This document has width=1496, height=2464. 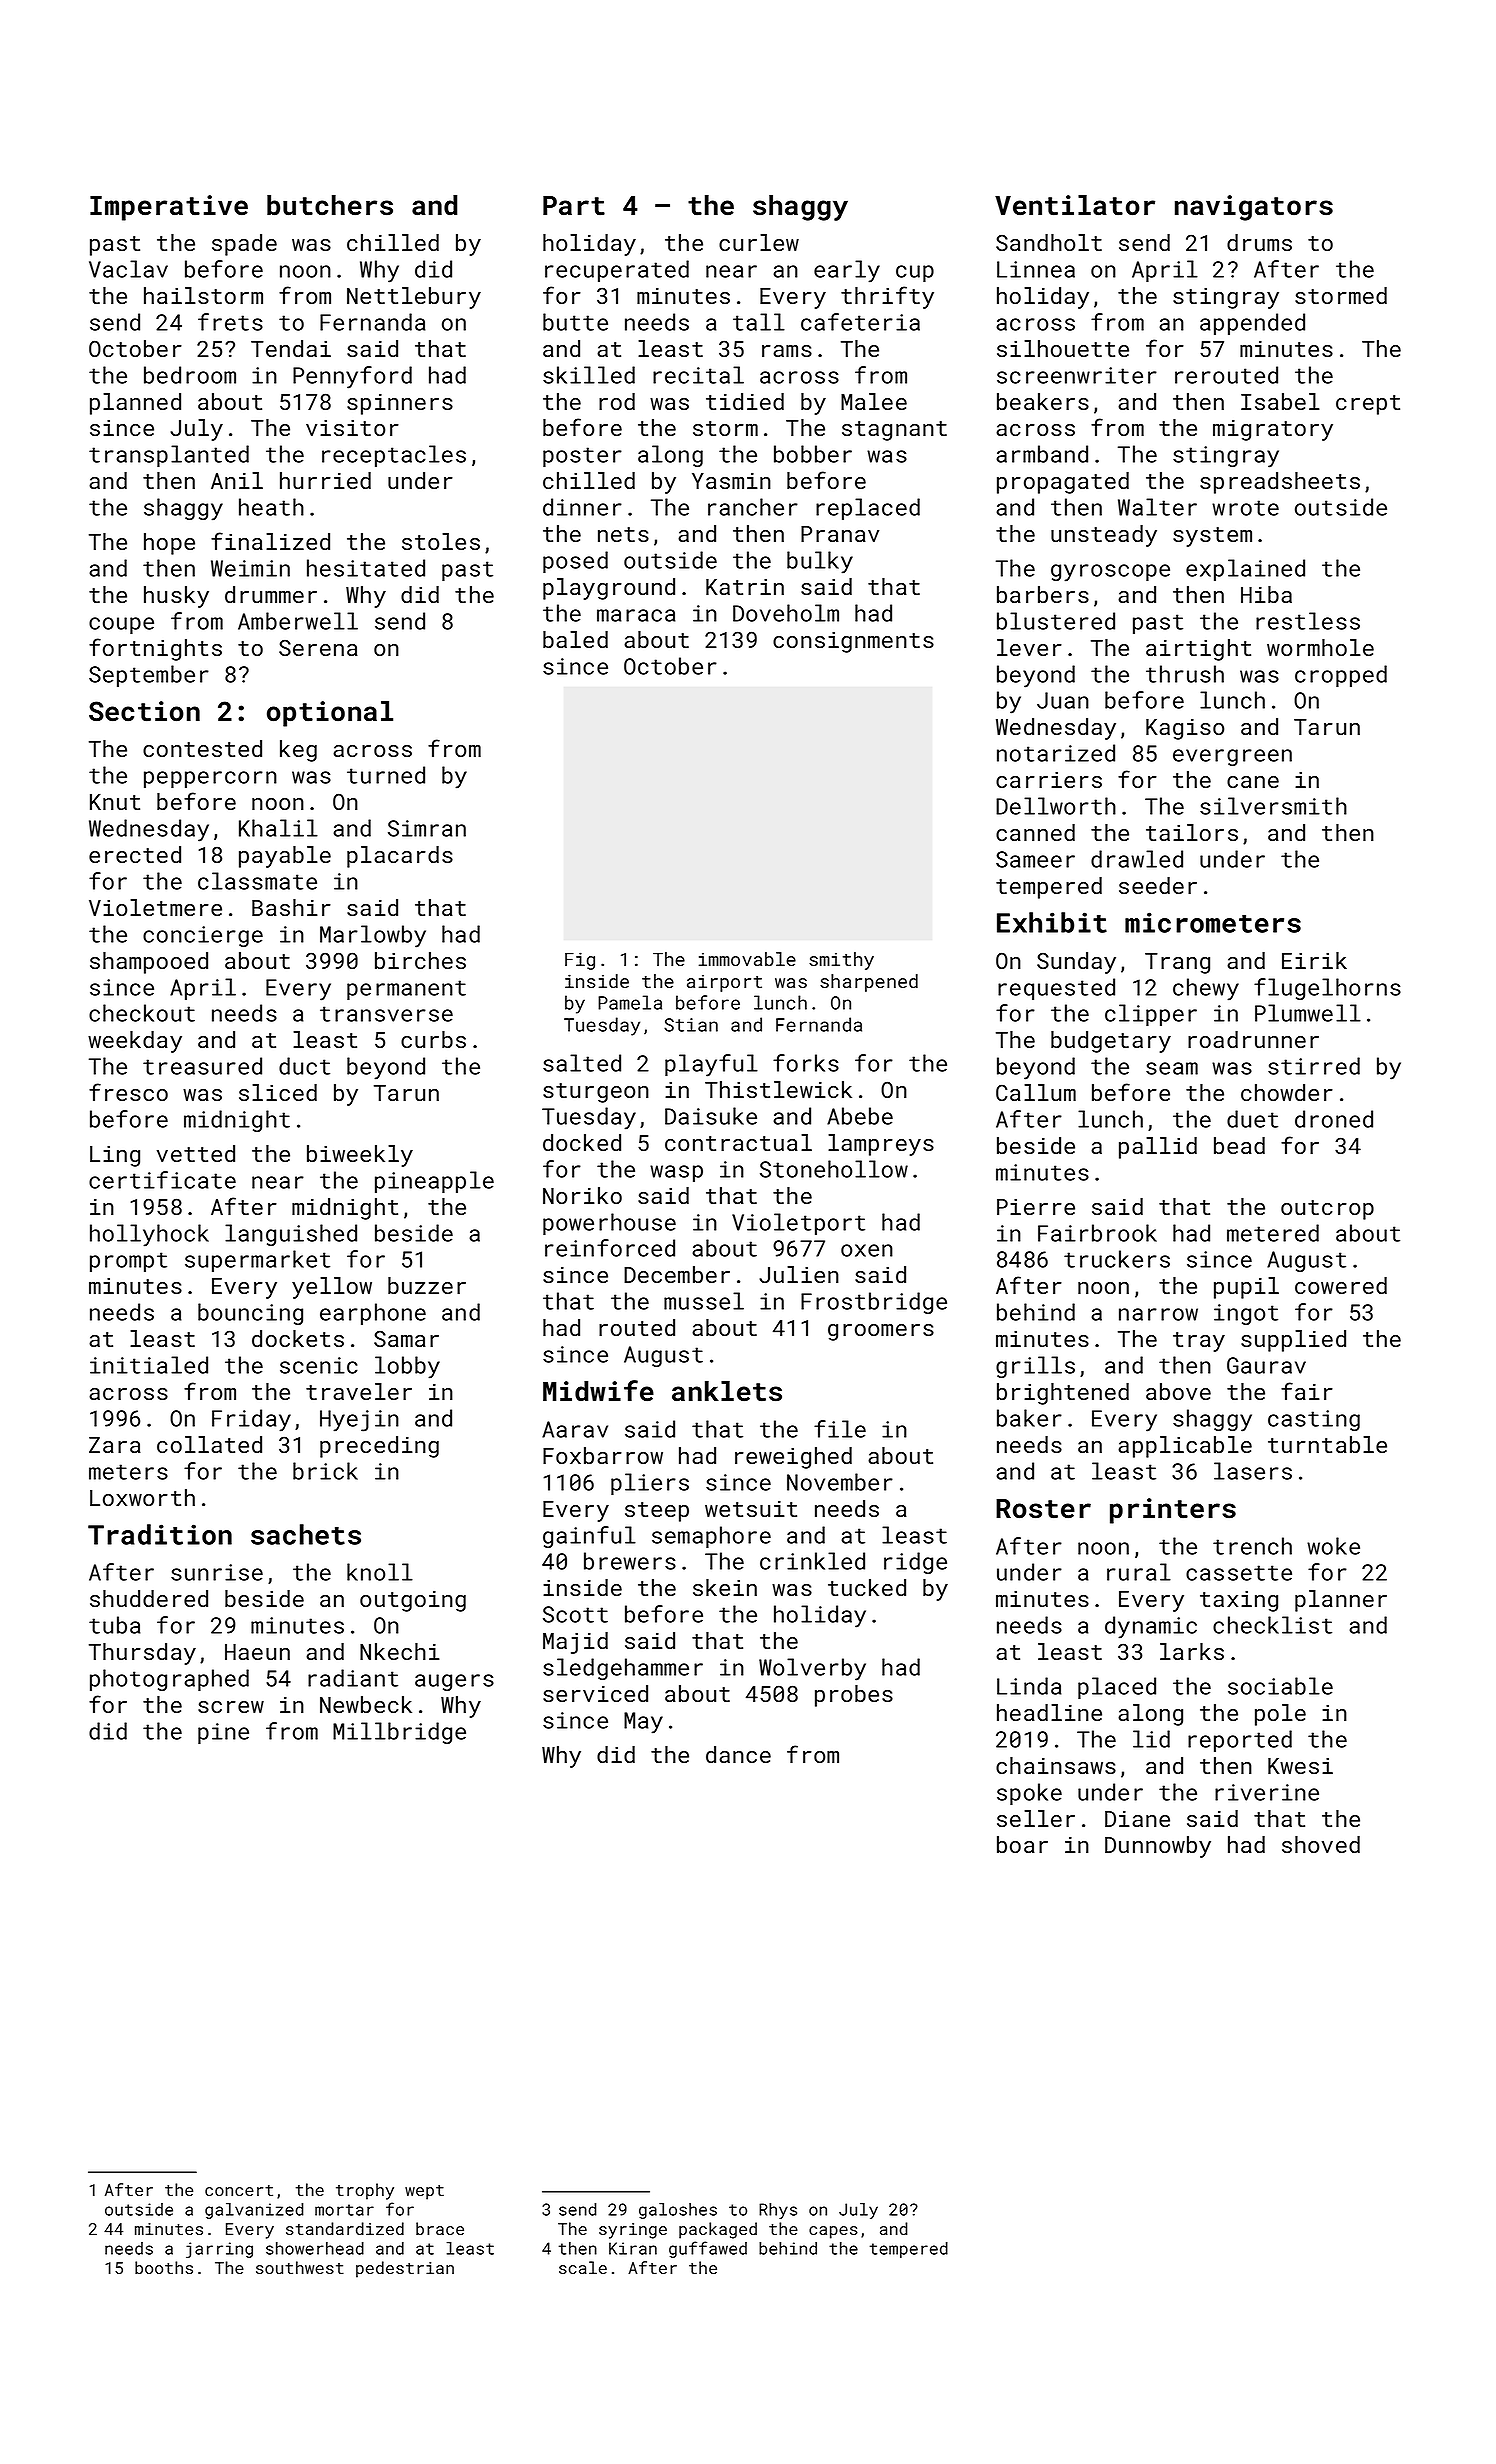 I want to click on trophy, so click(x=365, y=2191).
